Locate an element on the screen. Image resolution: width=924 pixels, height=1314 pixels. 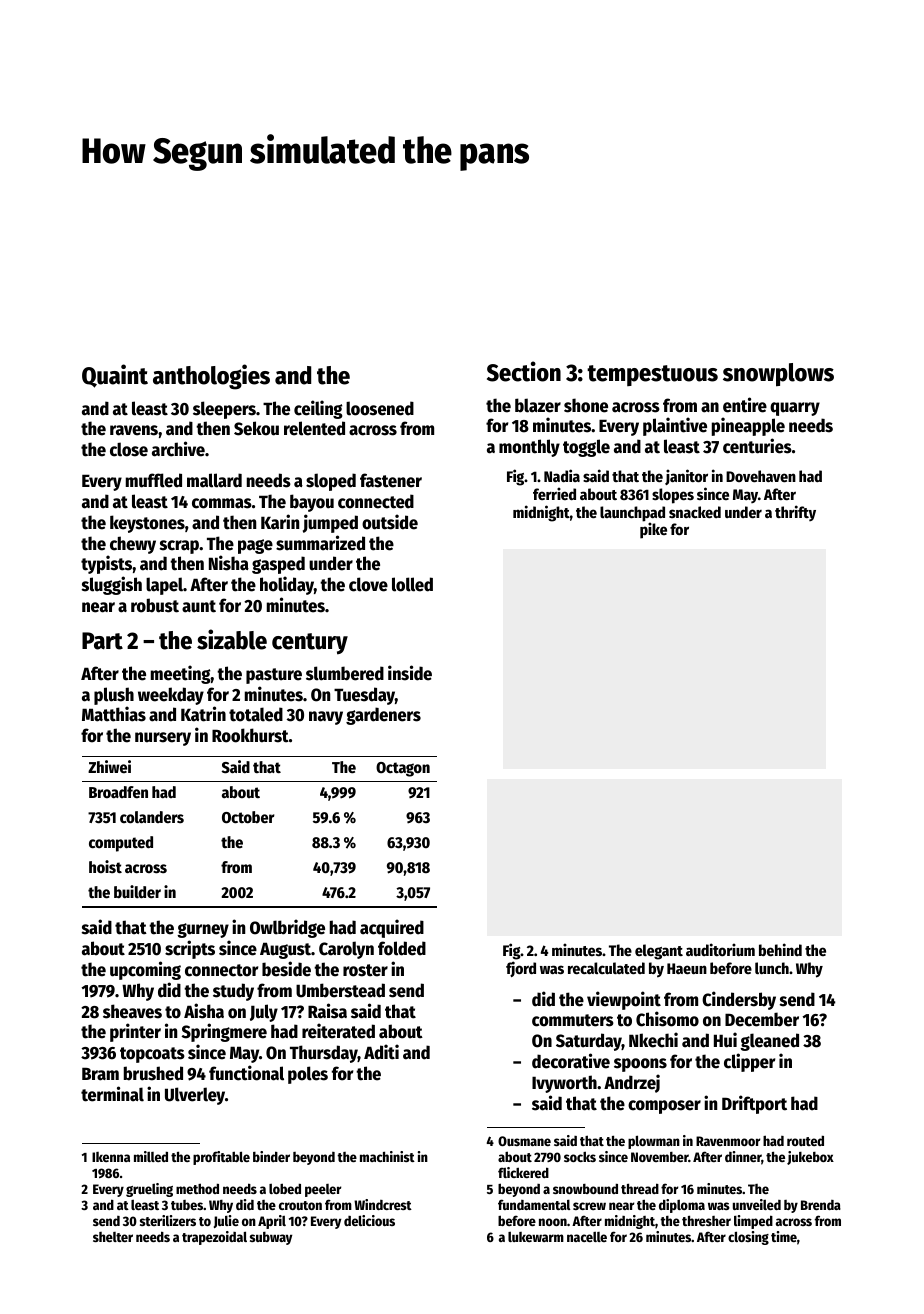
recalculated is located at coordinates (606, 968).
